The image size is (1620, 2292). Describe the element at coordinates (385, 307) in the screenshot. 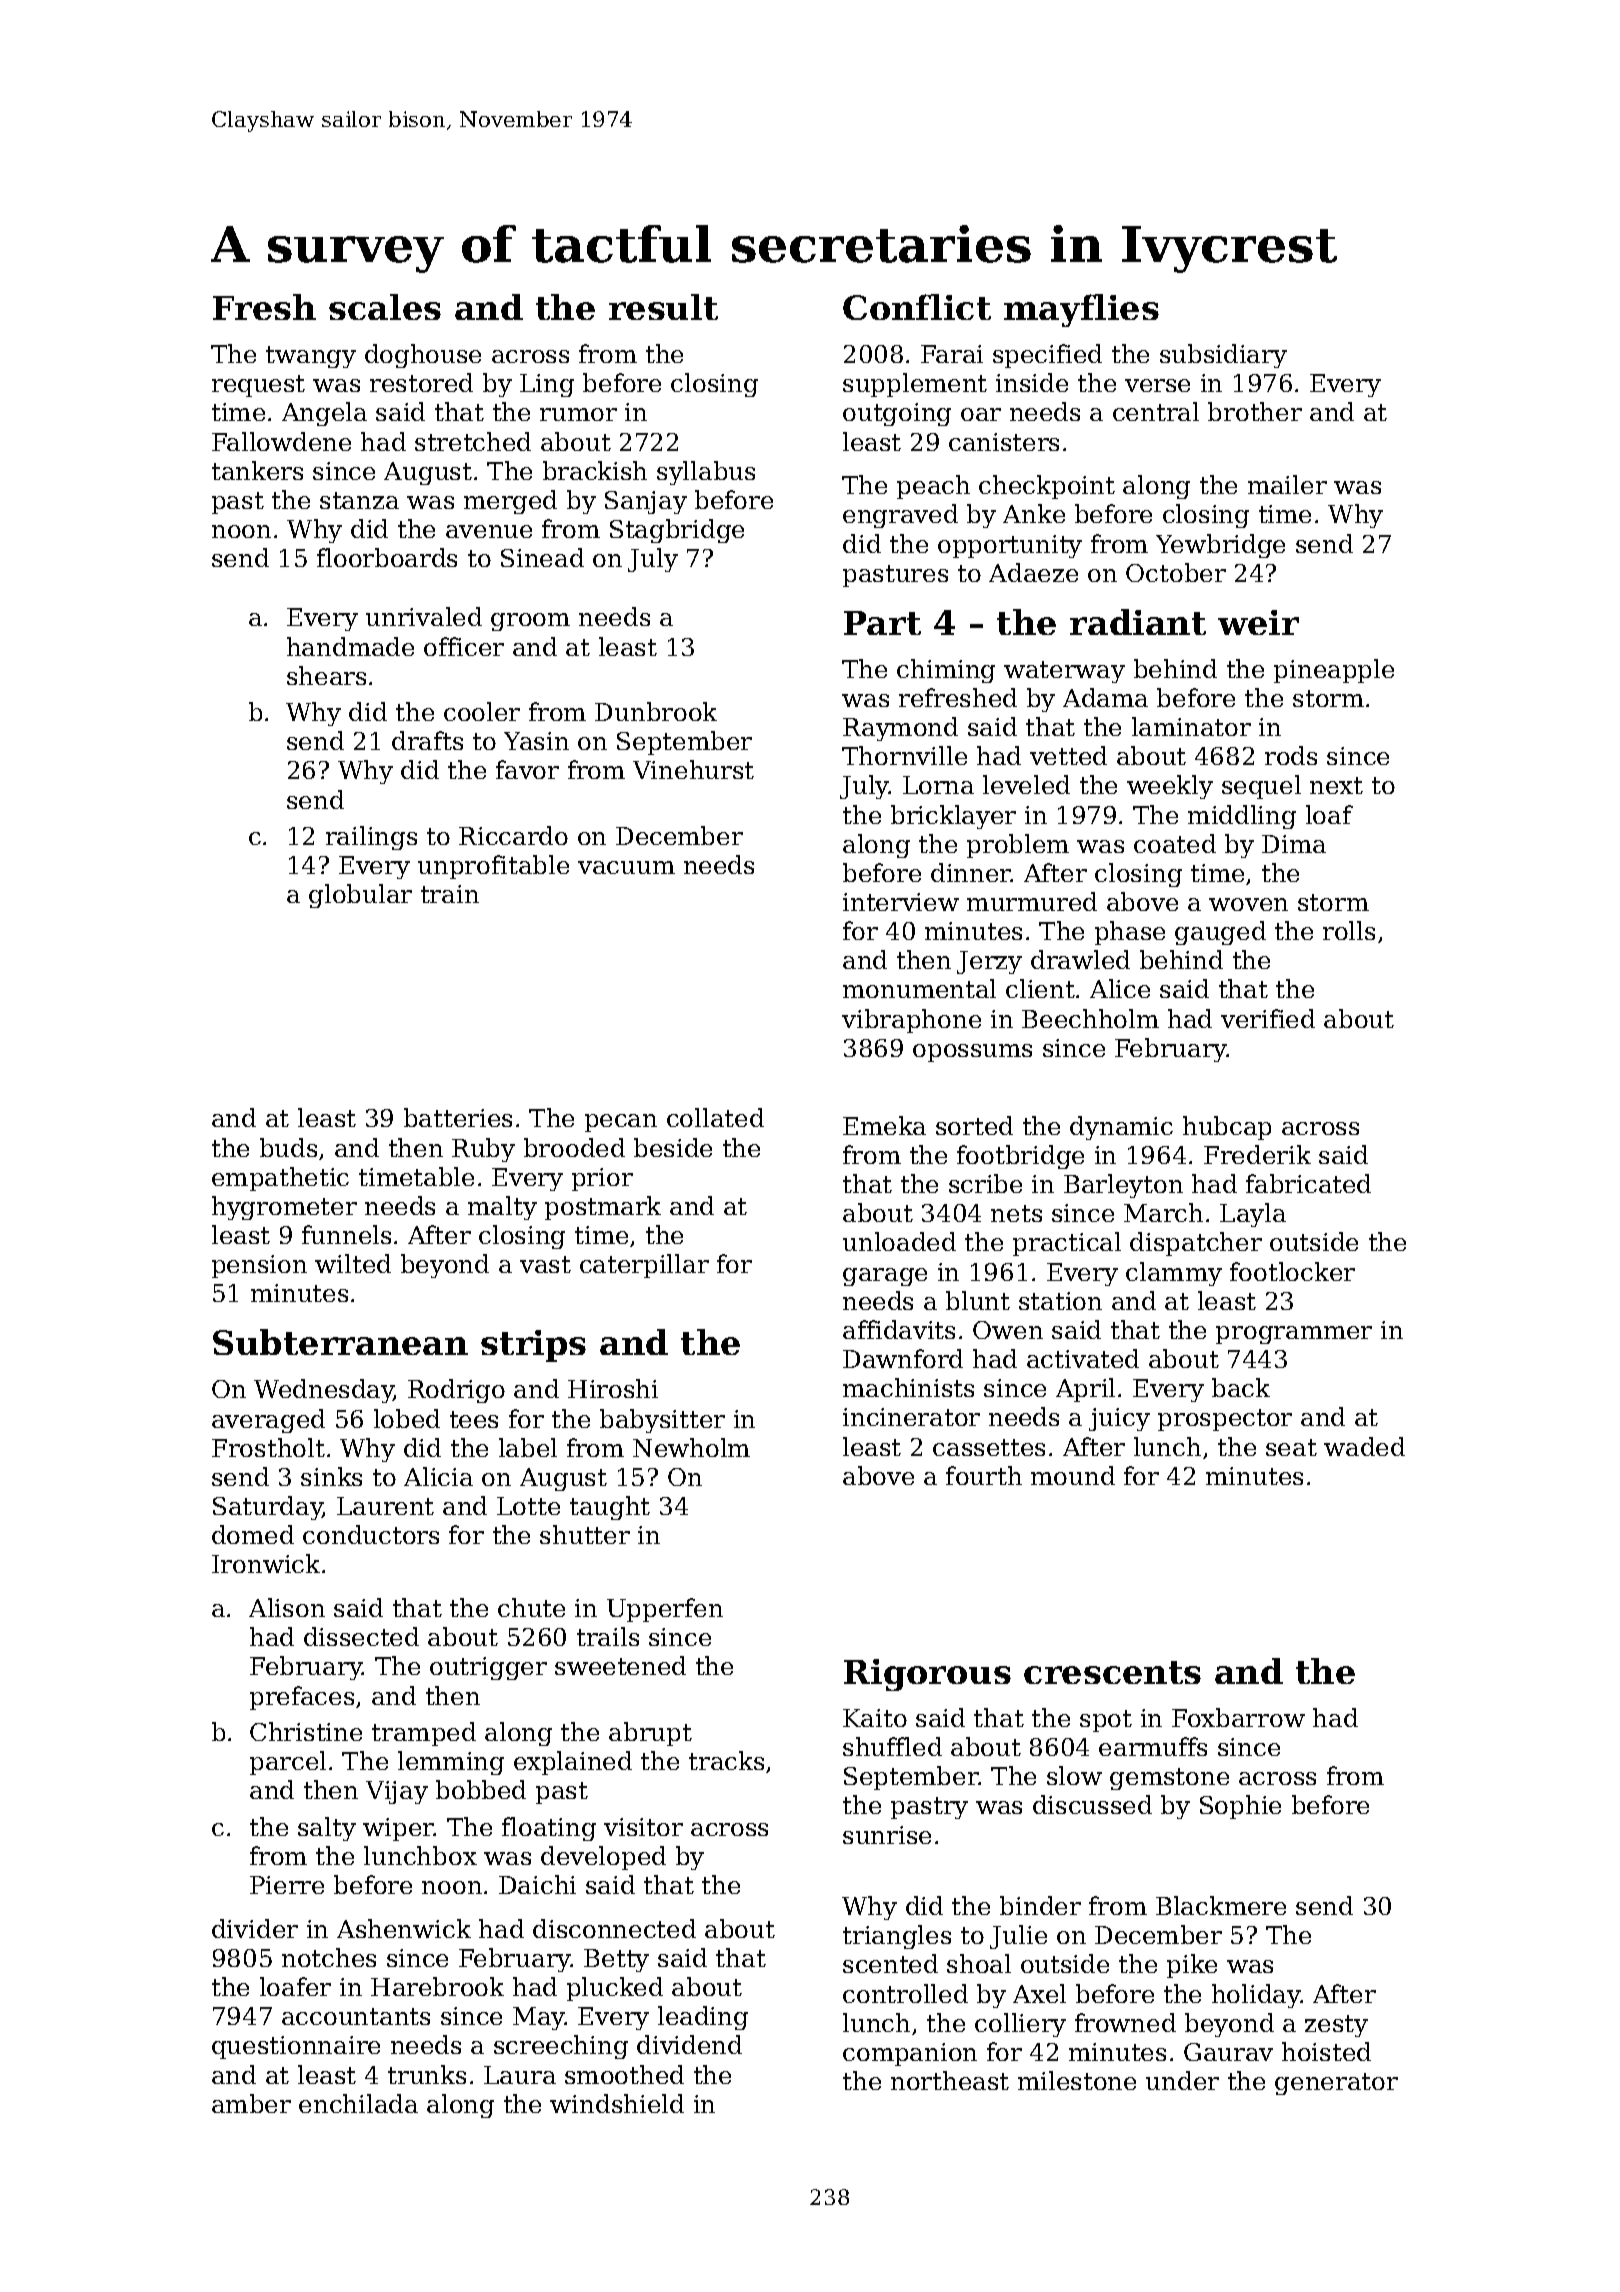

I see `scales` at that location.
